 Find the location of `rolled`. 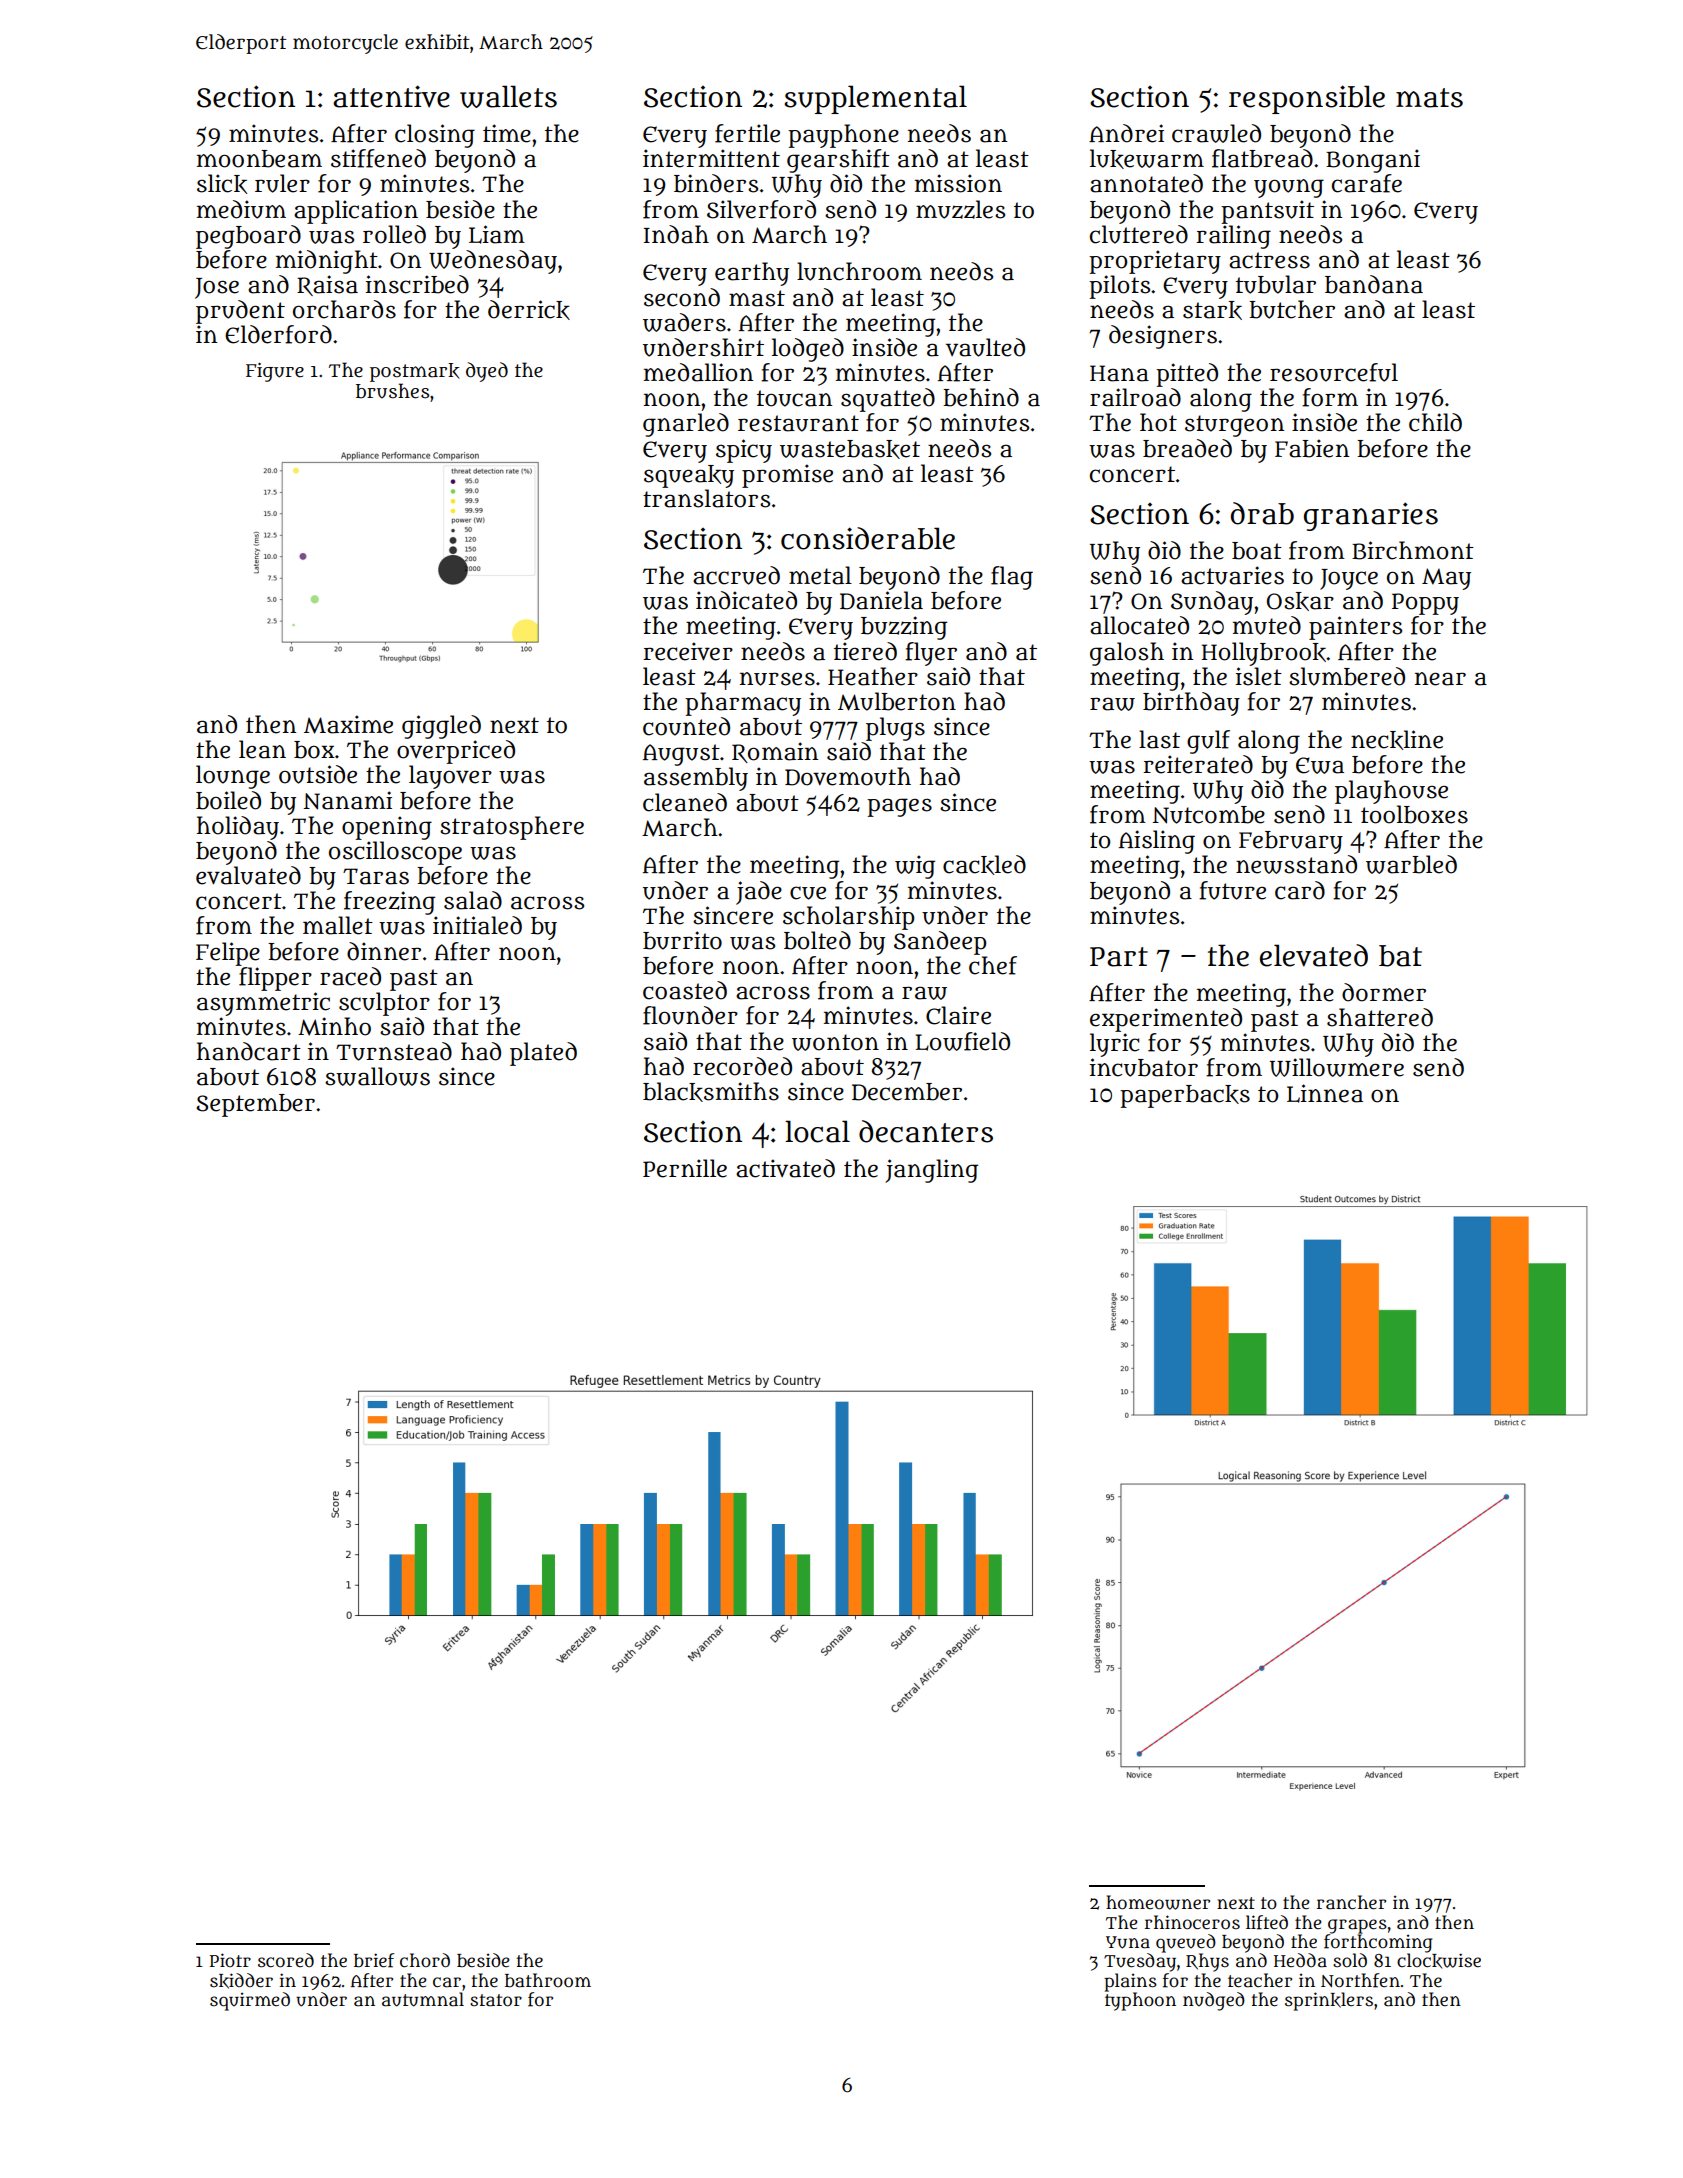

rolled is located at coordinates (394, 234).
